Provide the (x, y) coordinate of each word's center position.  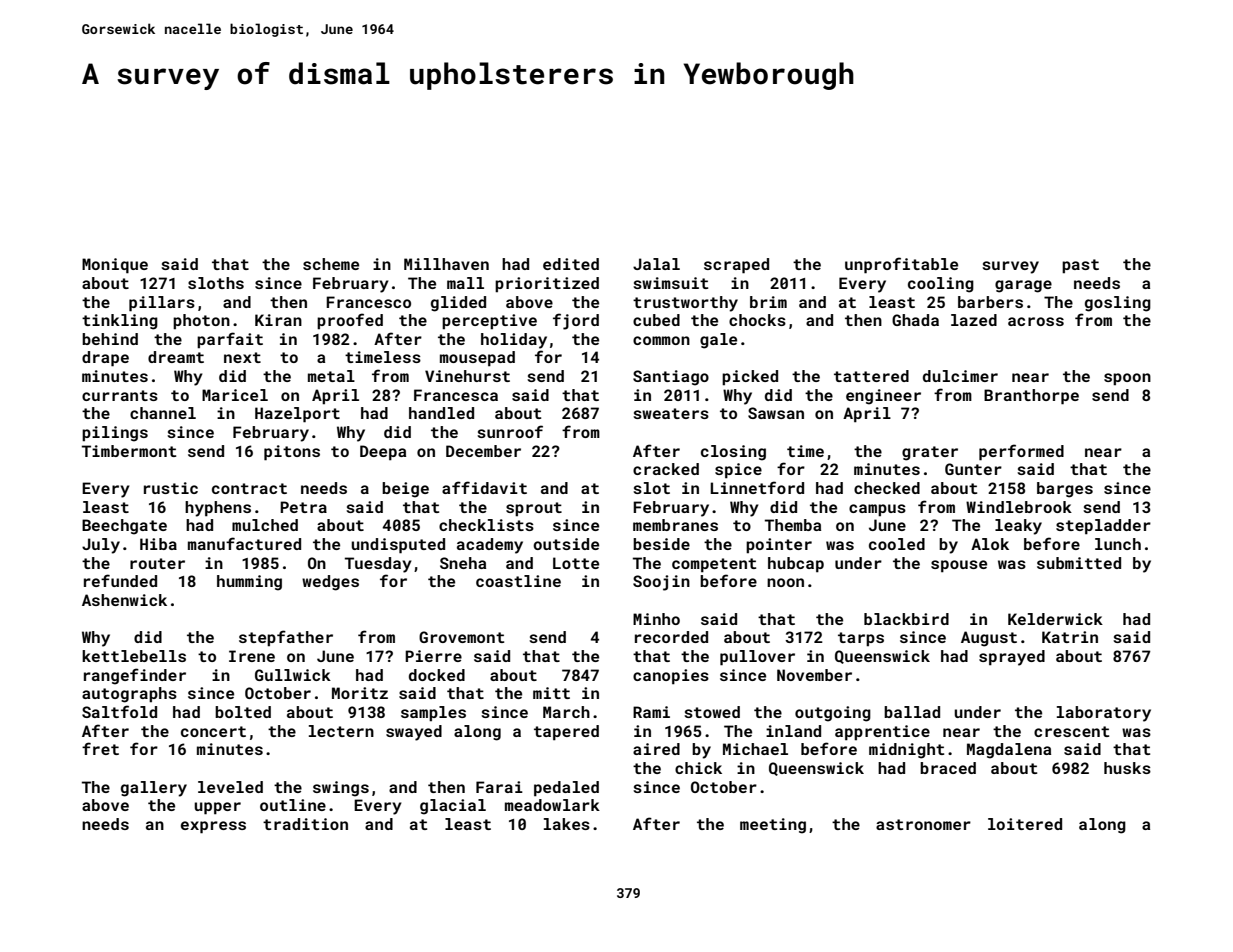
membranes (675, 525)
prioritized (547, 284)
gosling (1118, 304)
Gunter (973, 469)
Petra (303, 507)
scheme (331, 264)
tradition (305, 824)
